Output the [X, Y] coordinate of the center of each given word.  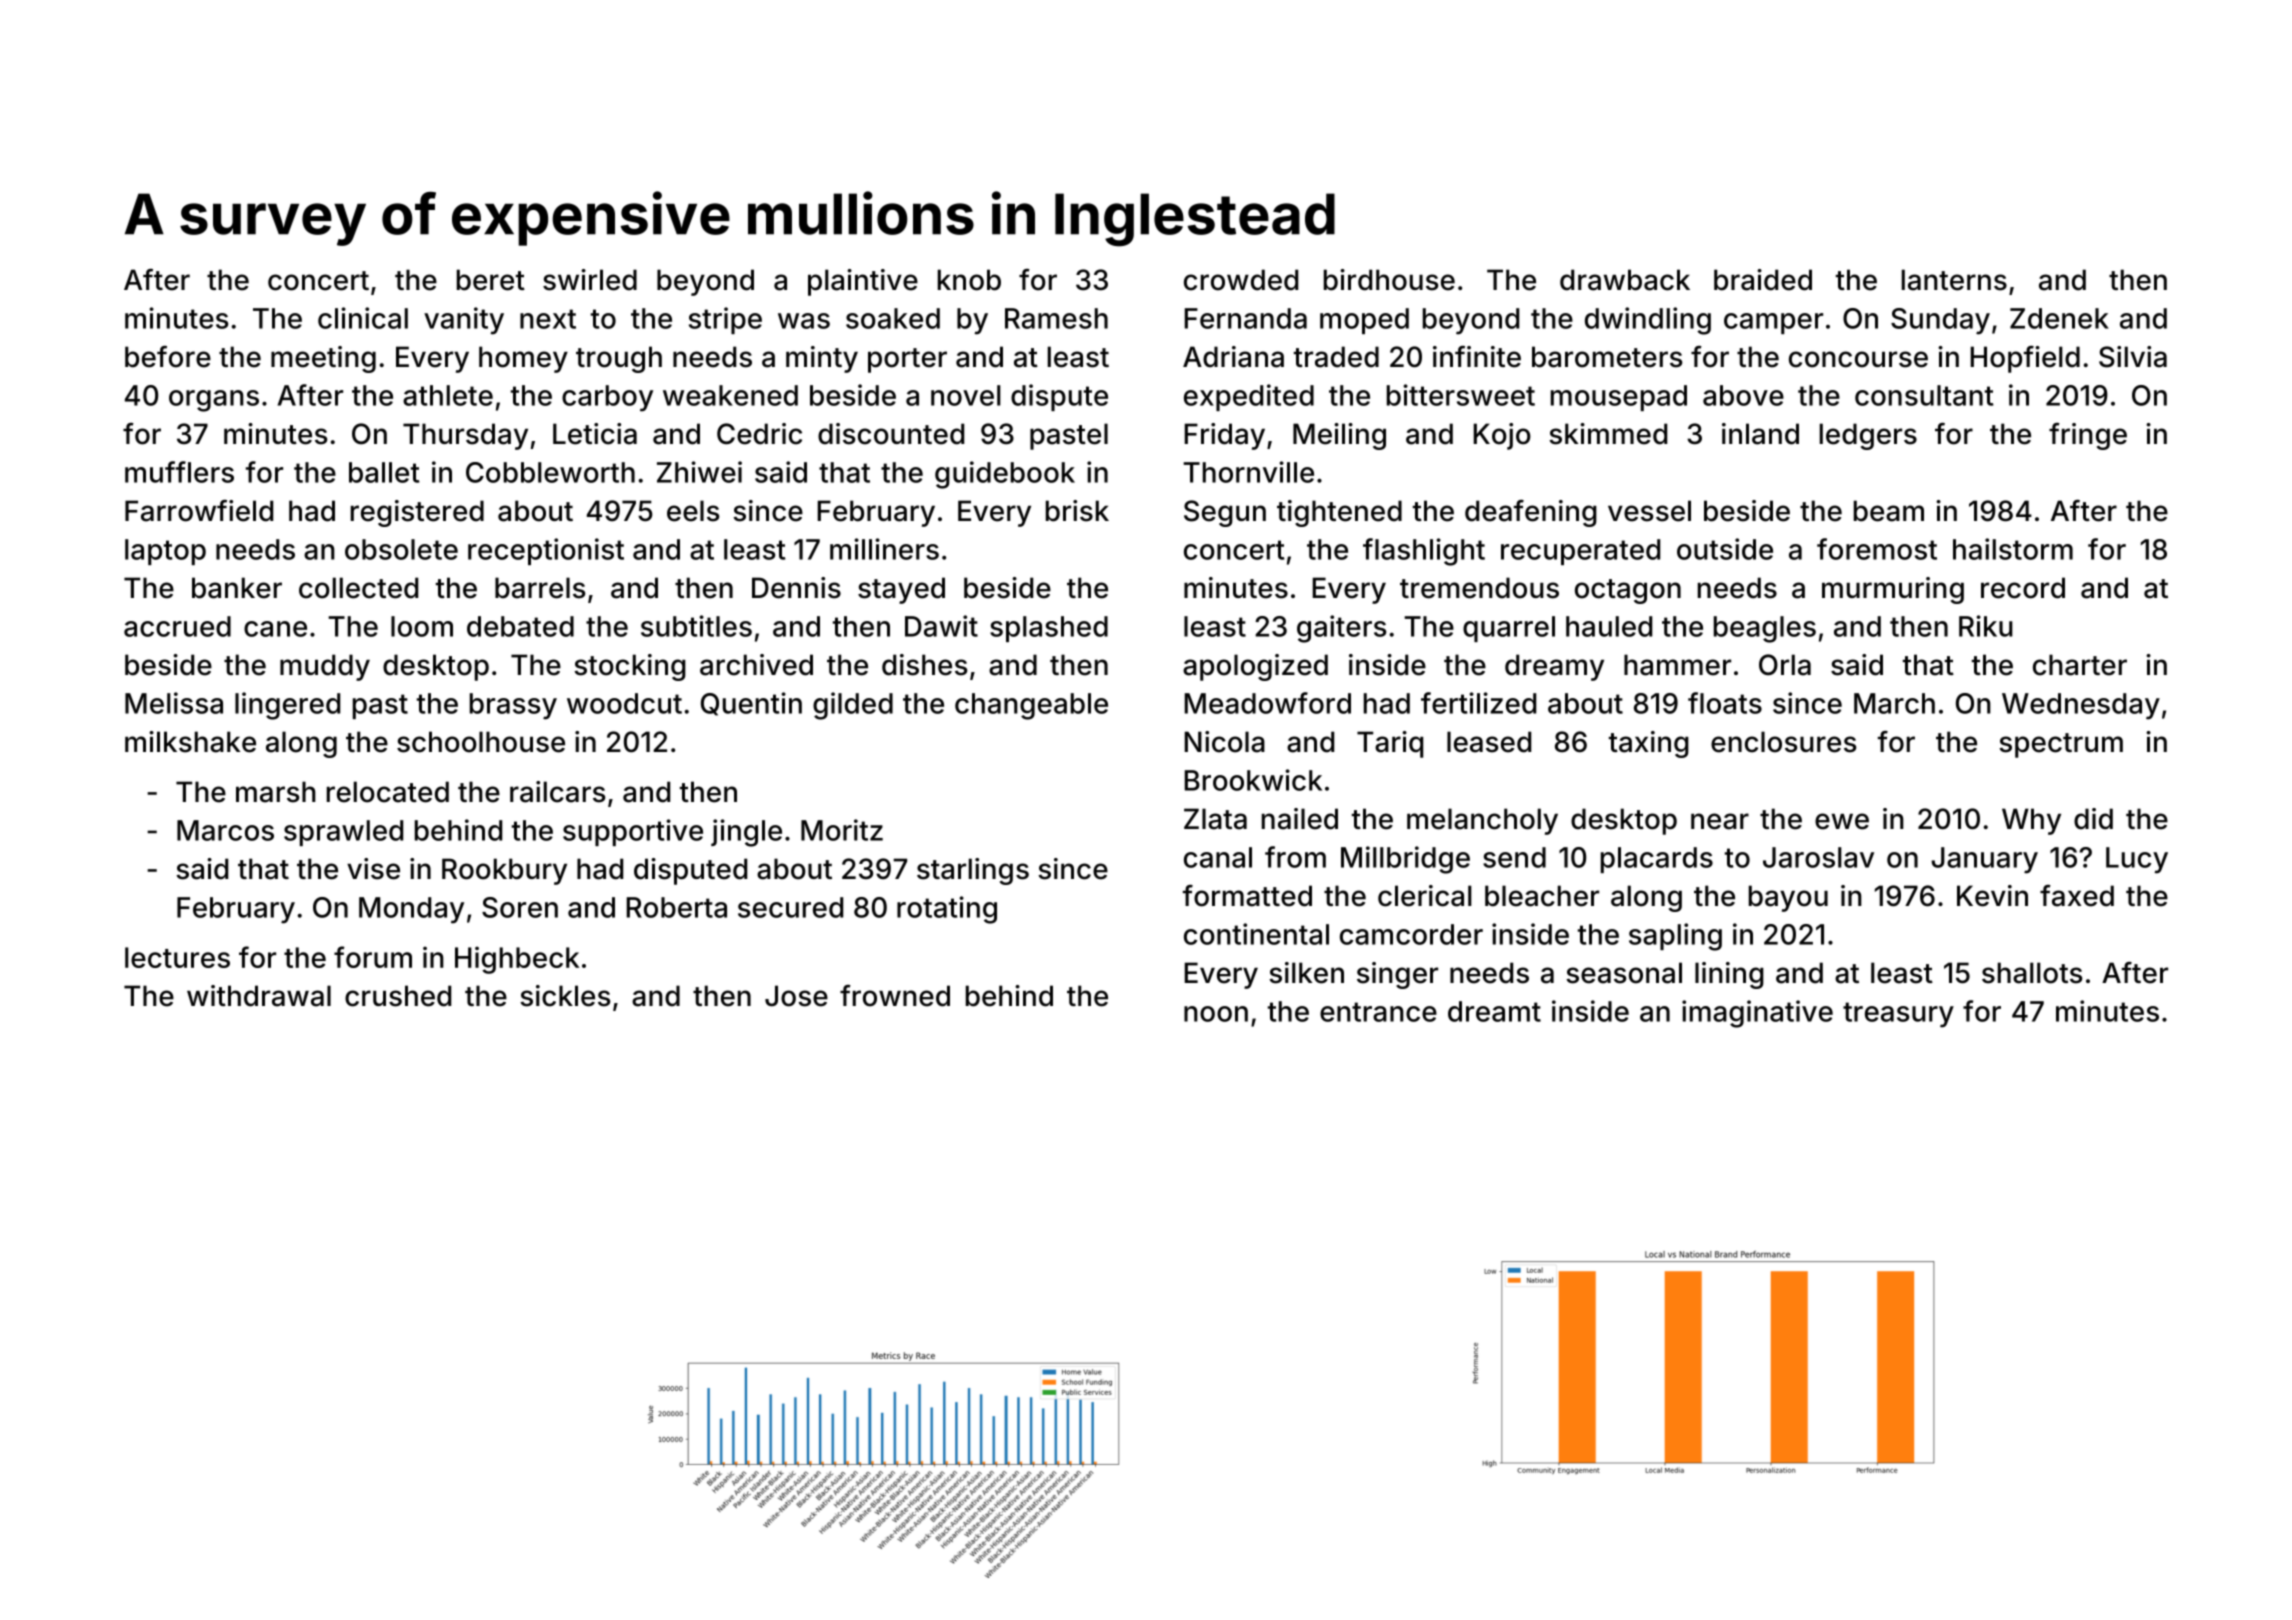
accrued [177, 626]
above [1743, 395]
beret [491, 280]
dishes [925, 665]
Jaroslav [1818, 857]
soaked [893, 318]
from [1295, 857]
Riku [1986, 626]
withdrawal [259, 996]
